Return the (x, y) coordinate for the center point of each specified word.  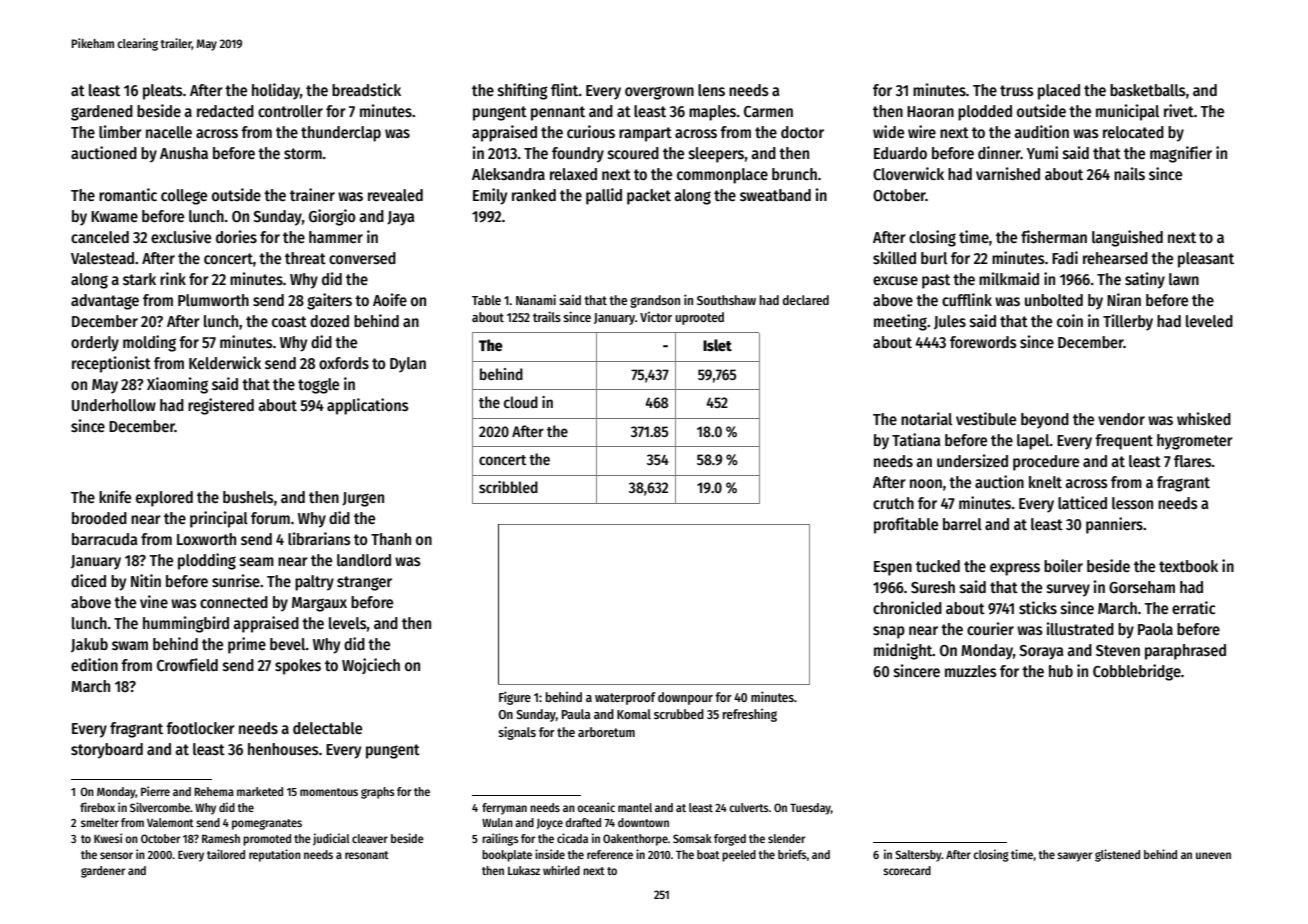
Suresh (933, 587)
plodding (207, 561)
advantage (105, 302)
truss (1017, 90)
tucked (938, 566)
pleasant (1206, 260)
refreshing (750, 715)
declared (806, 300)
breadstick (366, 89)
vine (154, 601)
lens (711, 90)
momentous (329, 792)
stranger (364, 583)
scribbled (508, 487)
